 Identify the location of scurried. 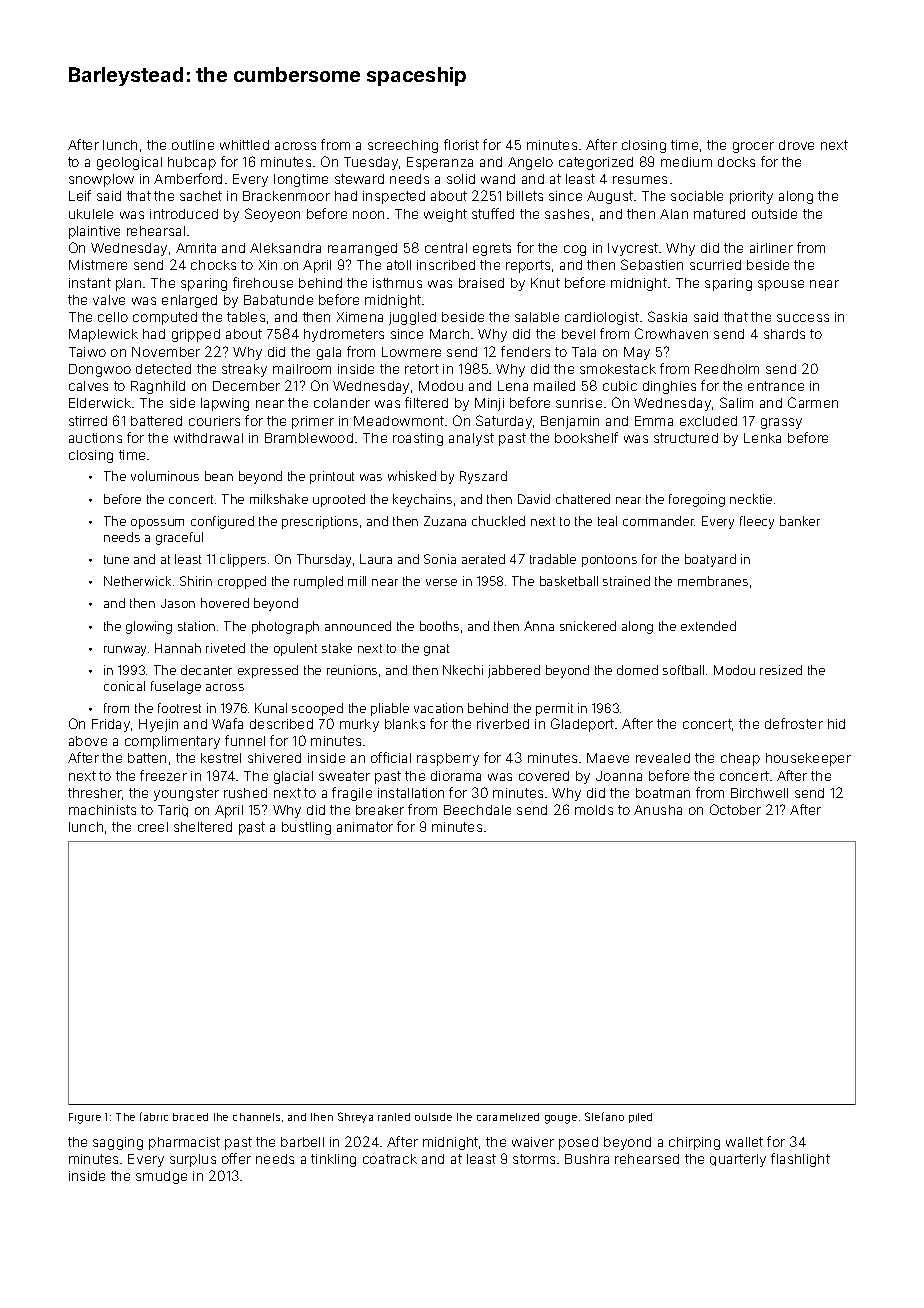
(715, 265).
